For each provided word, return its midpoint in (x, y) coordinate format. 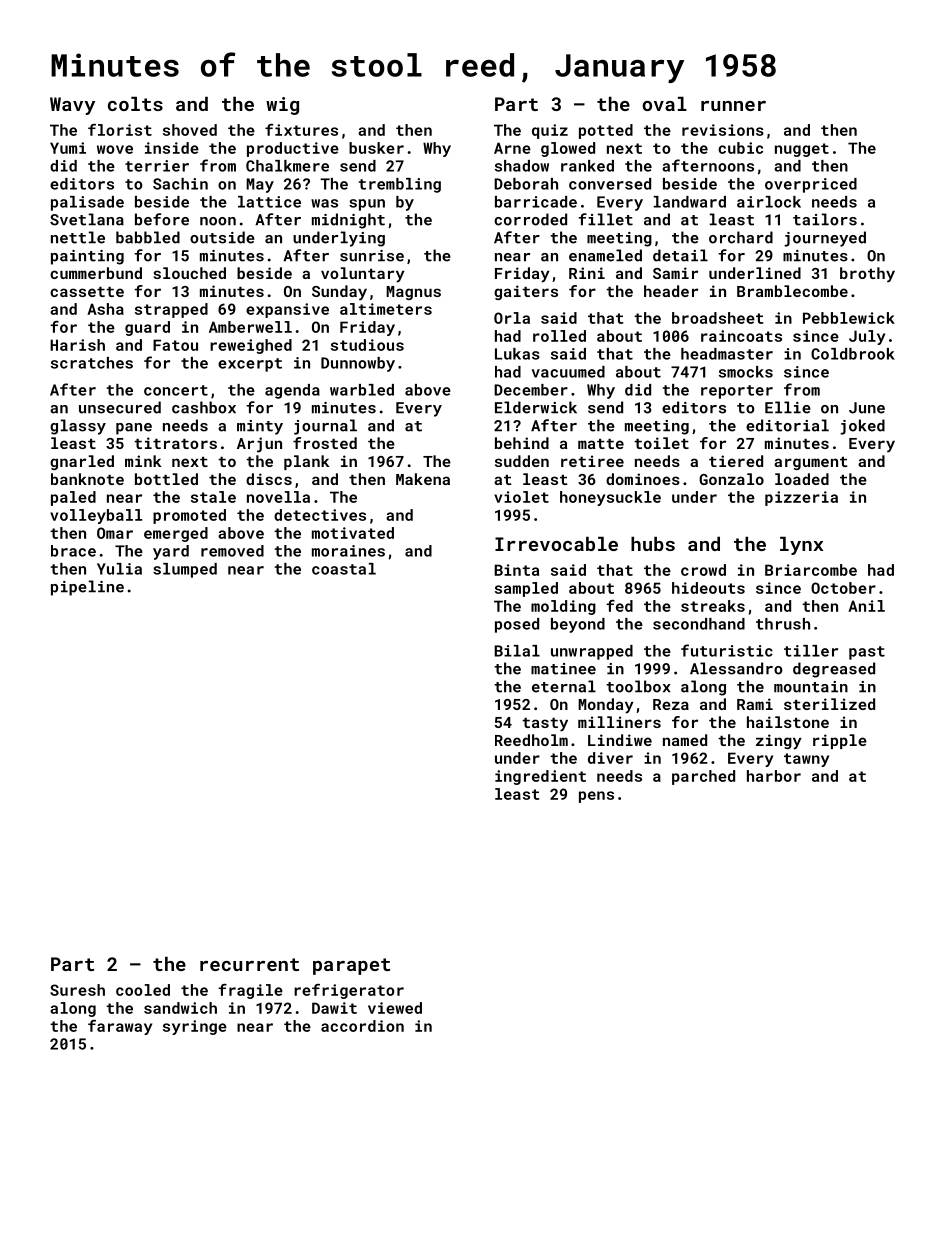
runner (733, 106)
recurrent (249, 964)
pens (596, 797)
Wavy (72, 106)
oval (664, 104)
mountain (811, 687)
